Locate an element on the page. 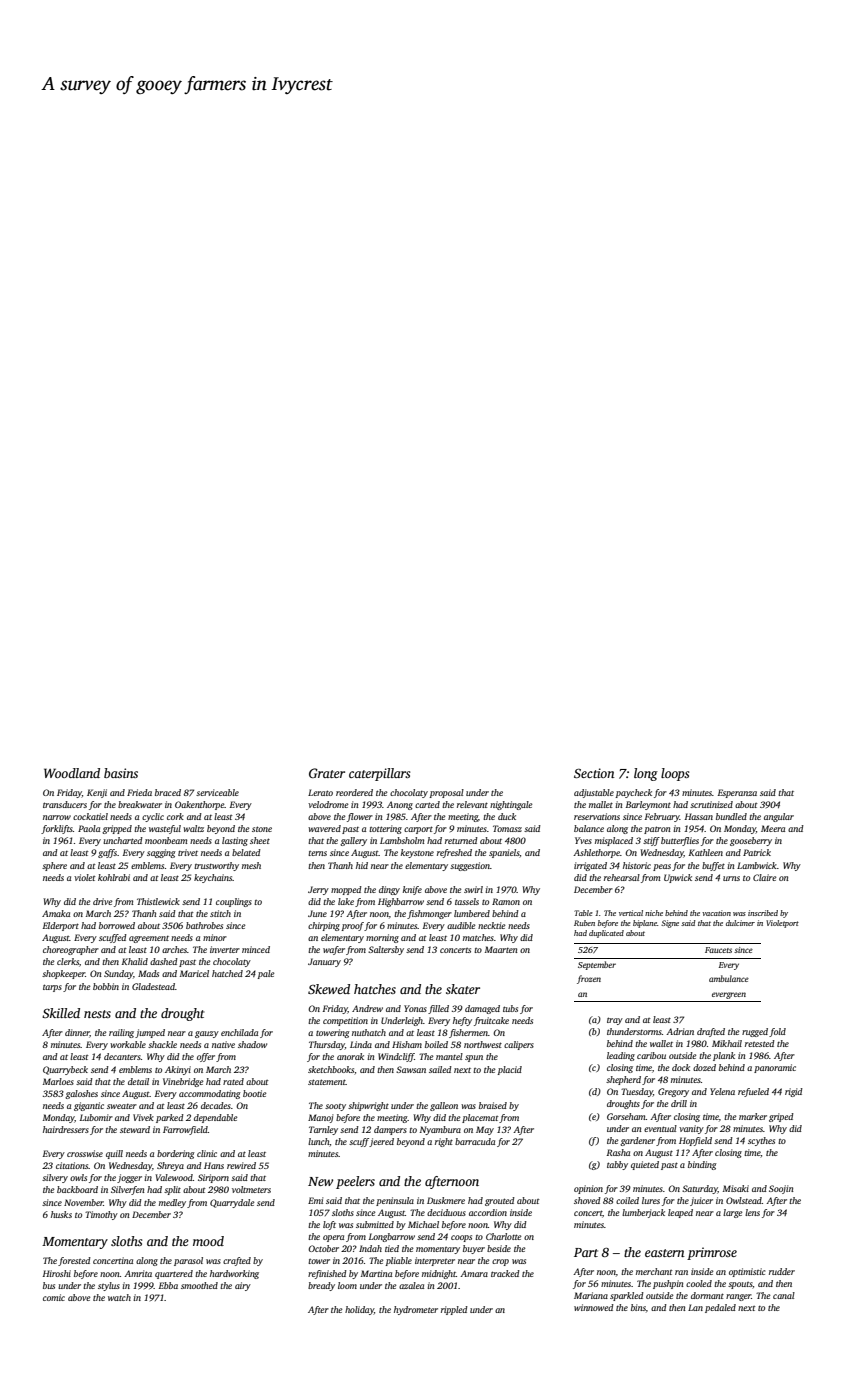  bathrobes is located at coordinates (204, 925).
